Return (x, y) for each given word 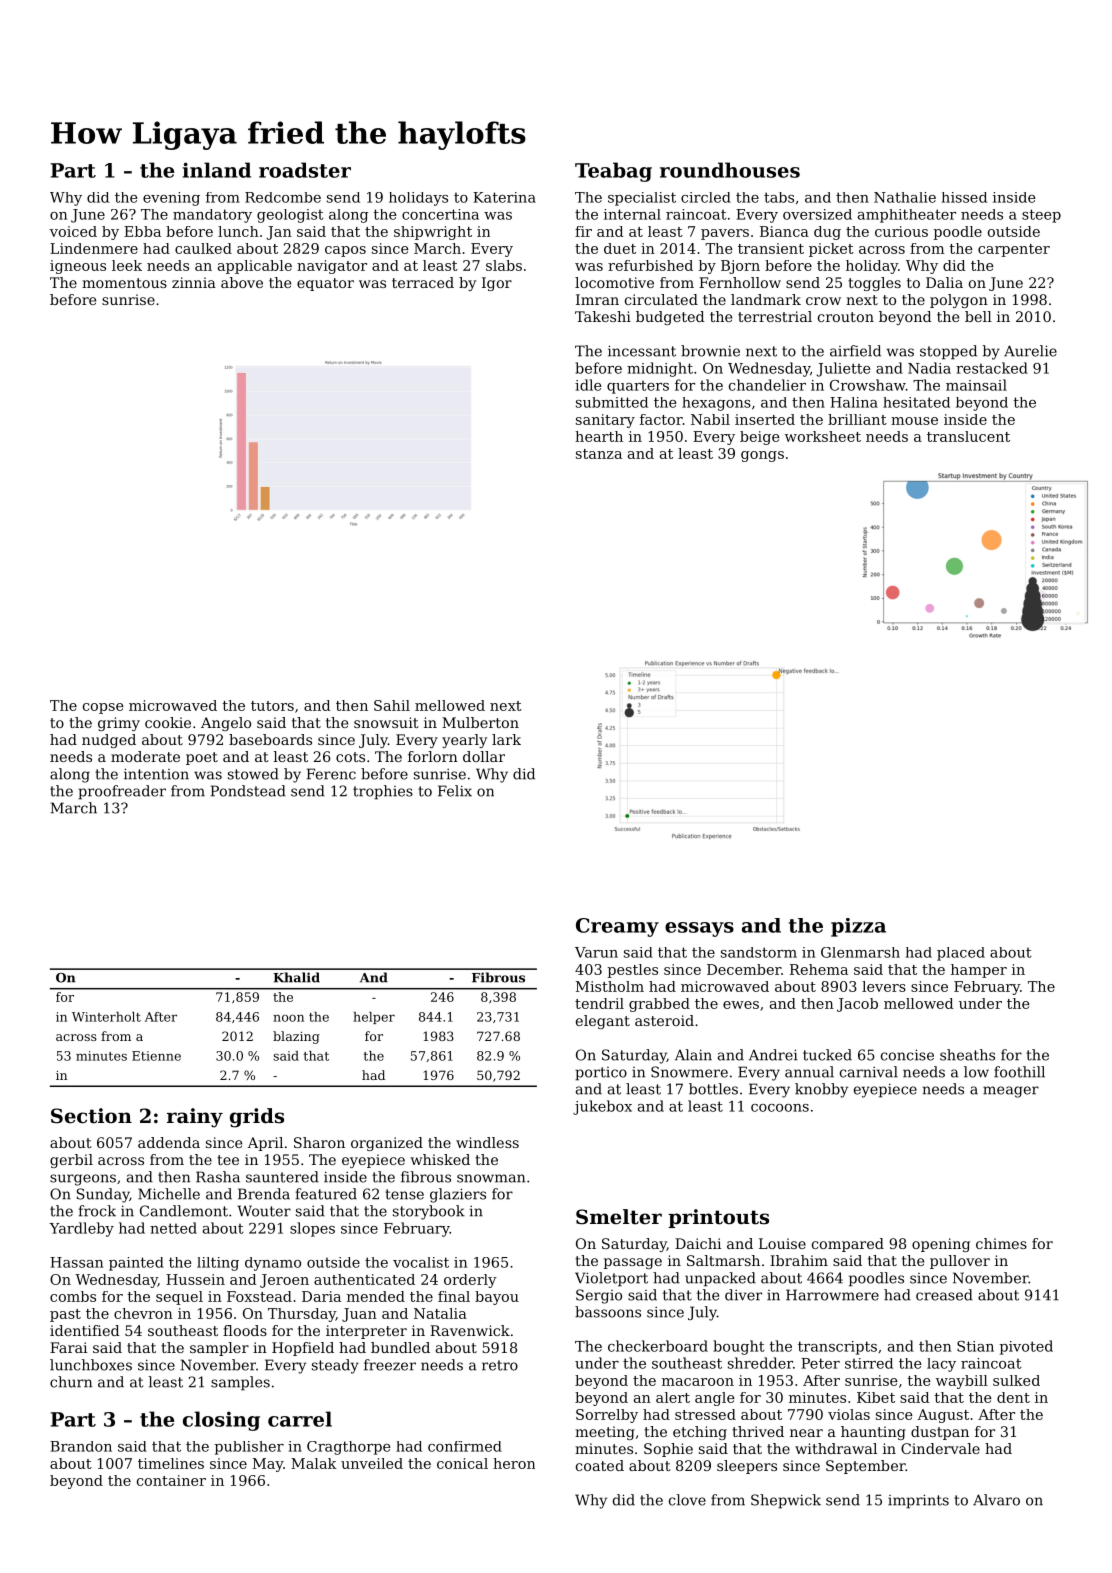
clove (687, 1500)
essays (699, 929)
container (171, 1480)
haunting (873, 1433)
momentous (124, 283)
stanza (599, 454)
